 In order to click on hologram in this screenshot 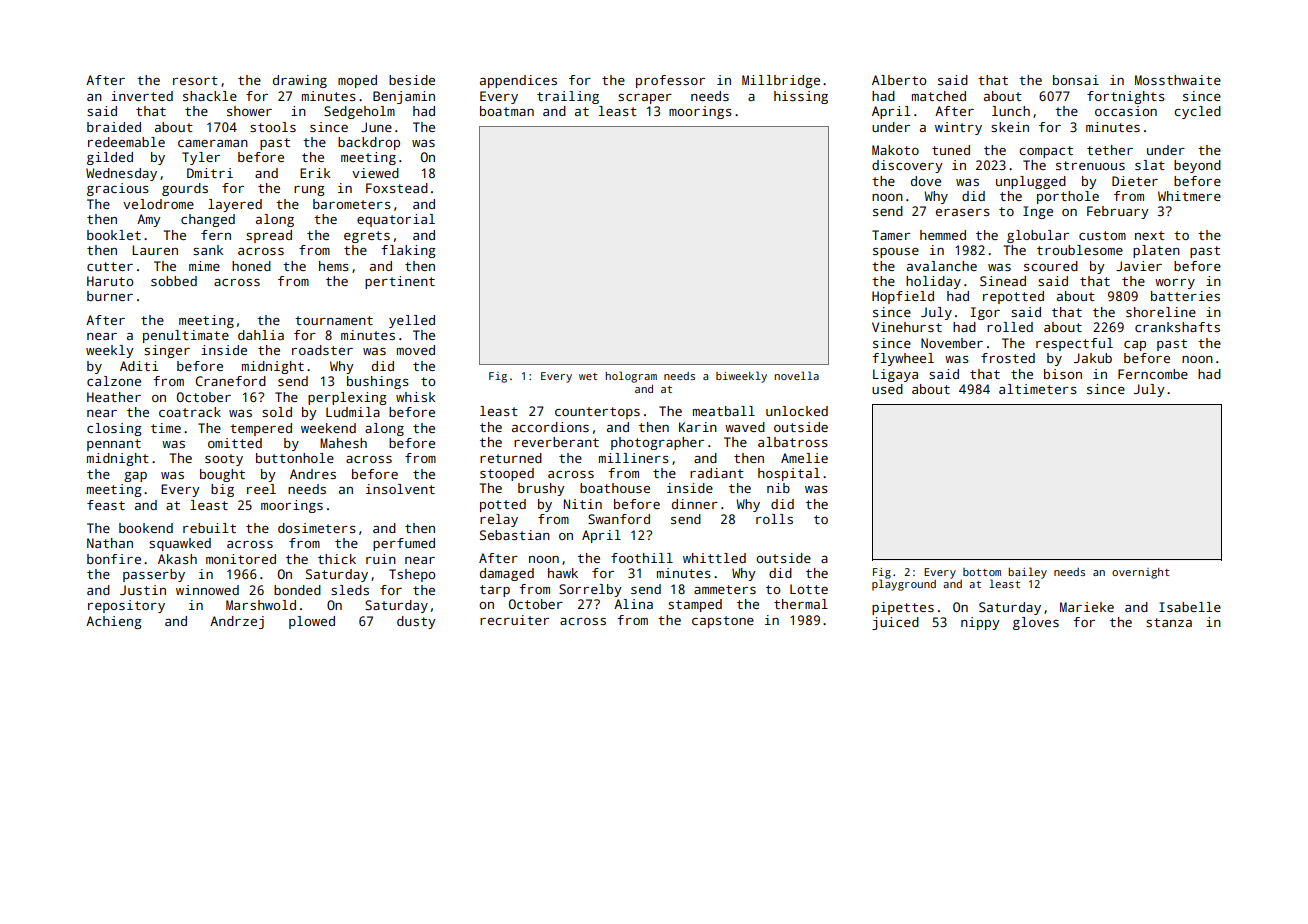, I will do `click(631, 377)`.
